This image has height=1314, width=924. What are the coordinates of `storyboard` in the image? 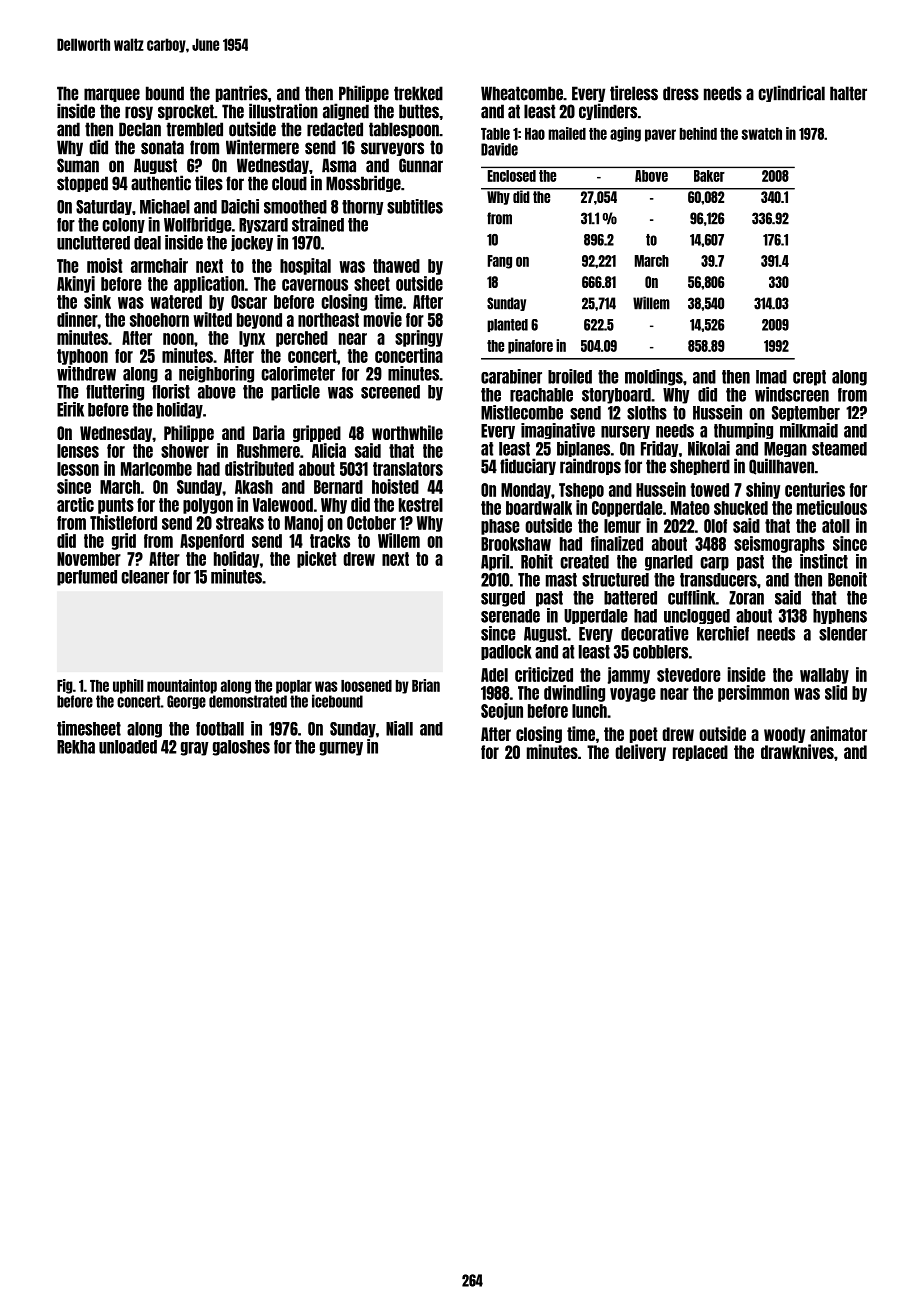 It's located at (616, 396).
